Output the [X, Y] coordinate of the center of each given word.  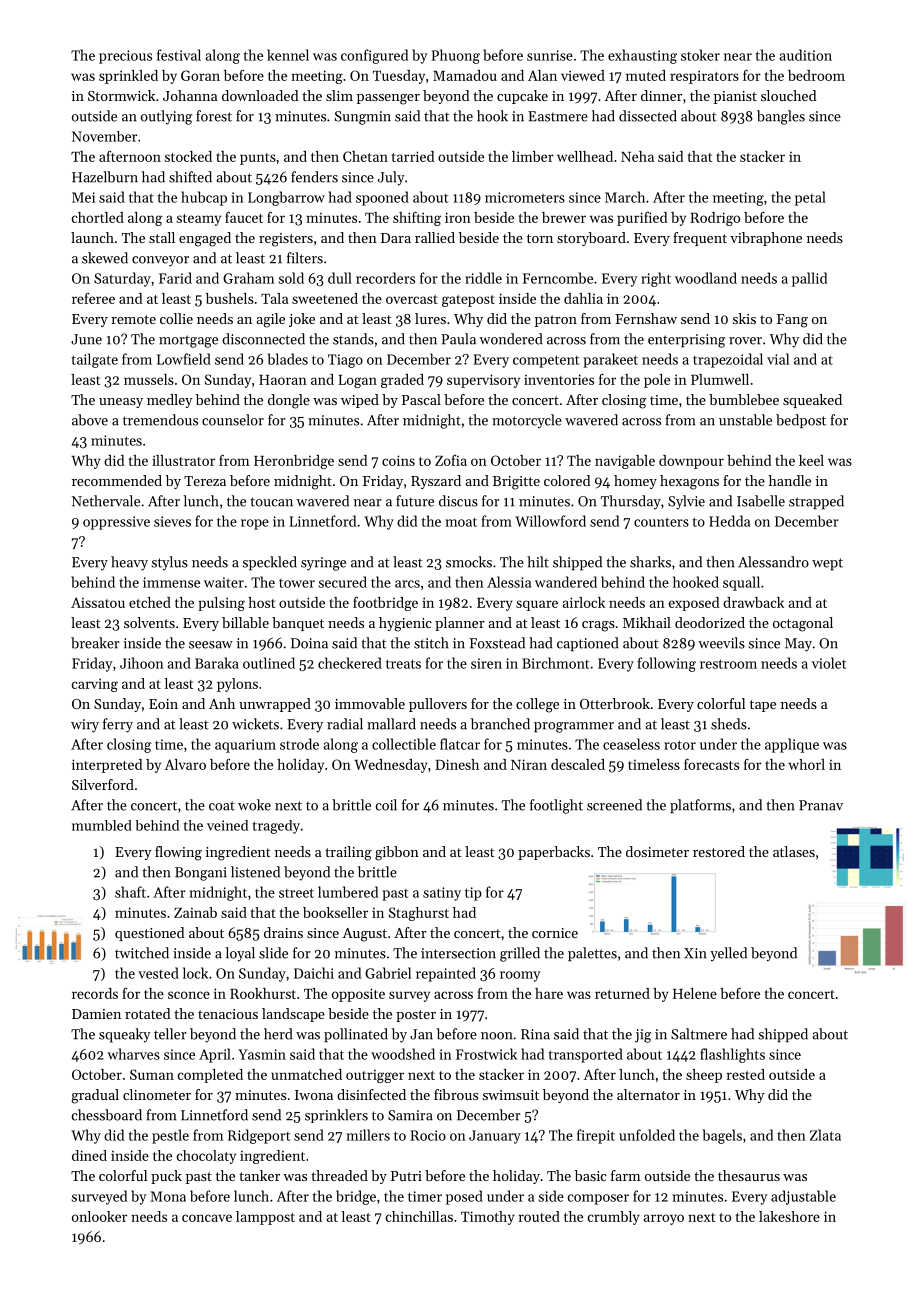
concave [207, 1218]
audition [805, 55]
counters [661, 522]
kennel [288, 55]
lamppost [265, 1218]
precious [125, 57]
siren [486, 663]
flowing [178, 853]
